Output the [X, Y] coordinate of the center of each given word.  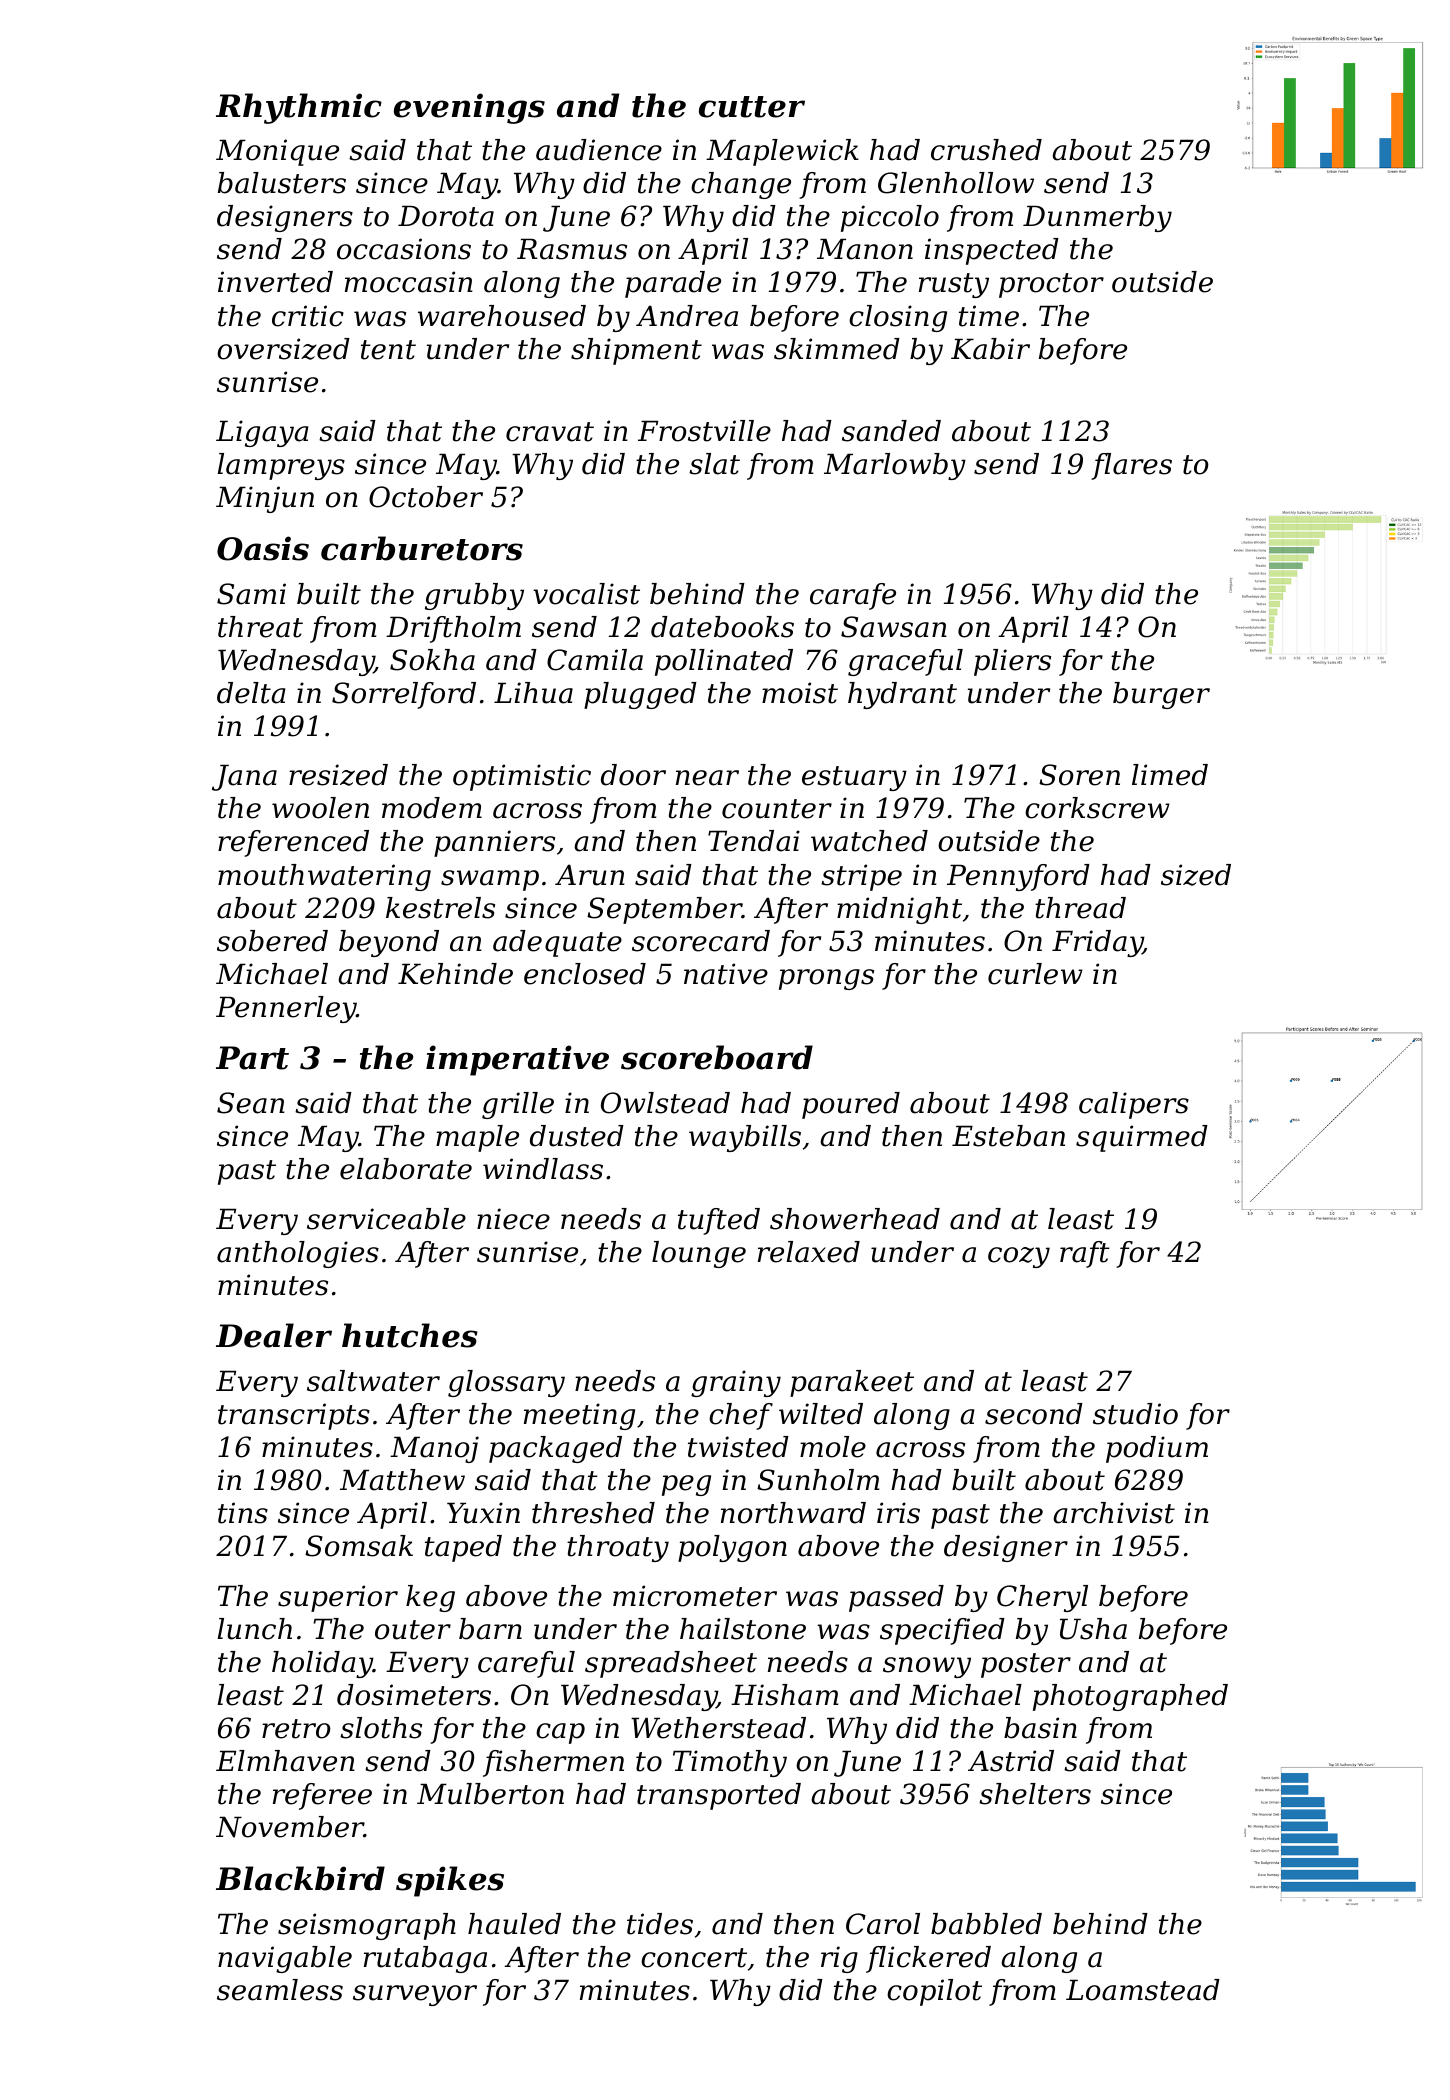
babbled [986, 1924]
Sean [251, 1103]
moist [800, 693]
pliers [1012, 662]
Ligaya [262, 433]
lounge [699, 1254]
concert [694, 1958]
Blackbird [300, 1878]
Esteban [1008, 1136]
